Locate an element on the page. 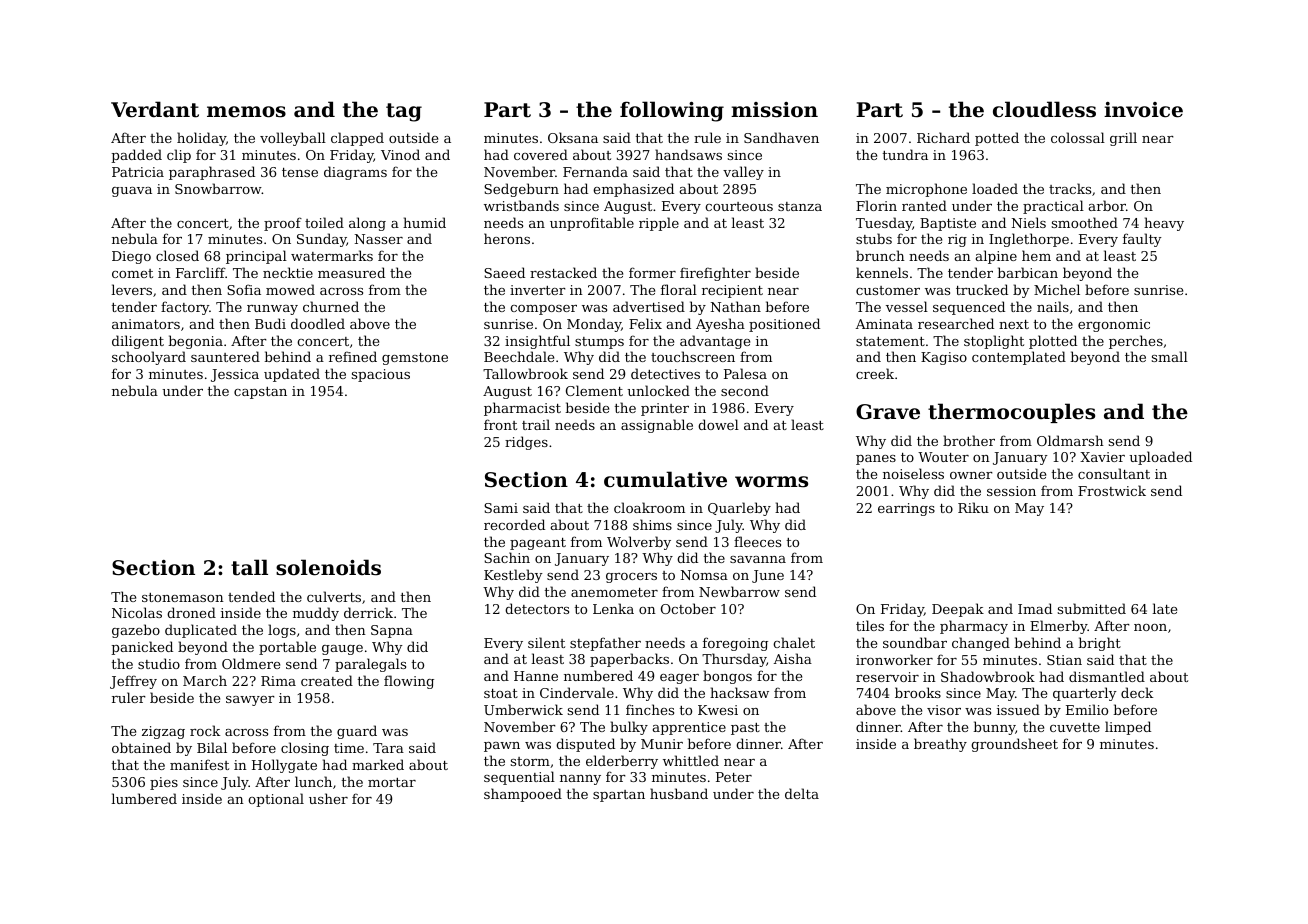 Image resolution: width=1308 pixels, height=924 pixels. Imad is located at coordinates (1035, 608).
